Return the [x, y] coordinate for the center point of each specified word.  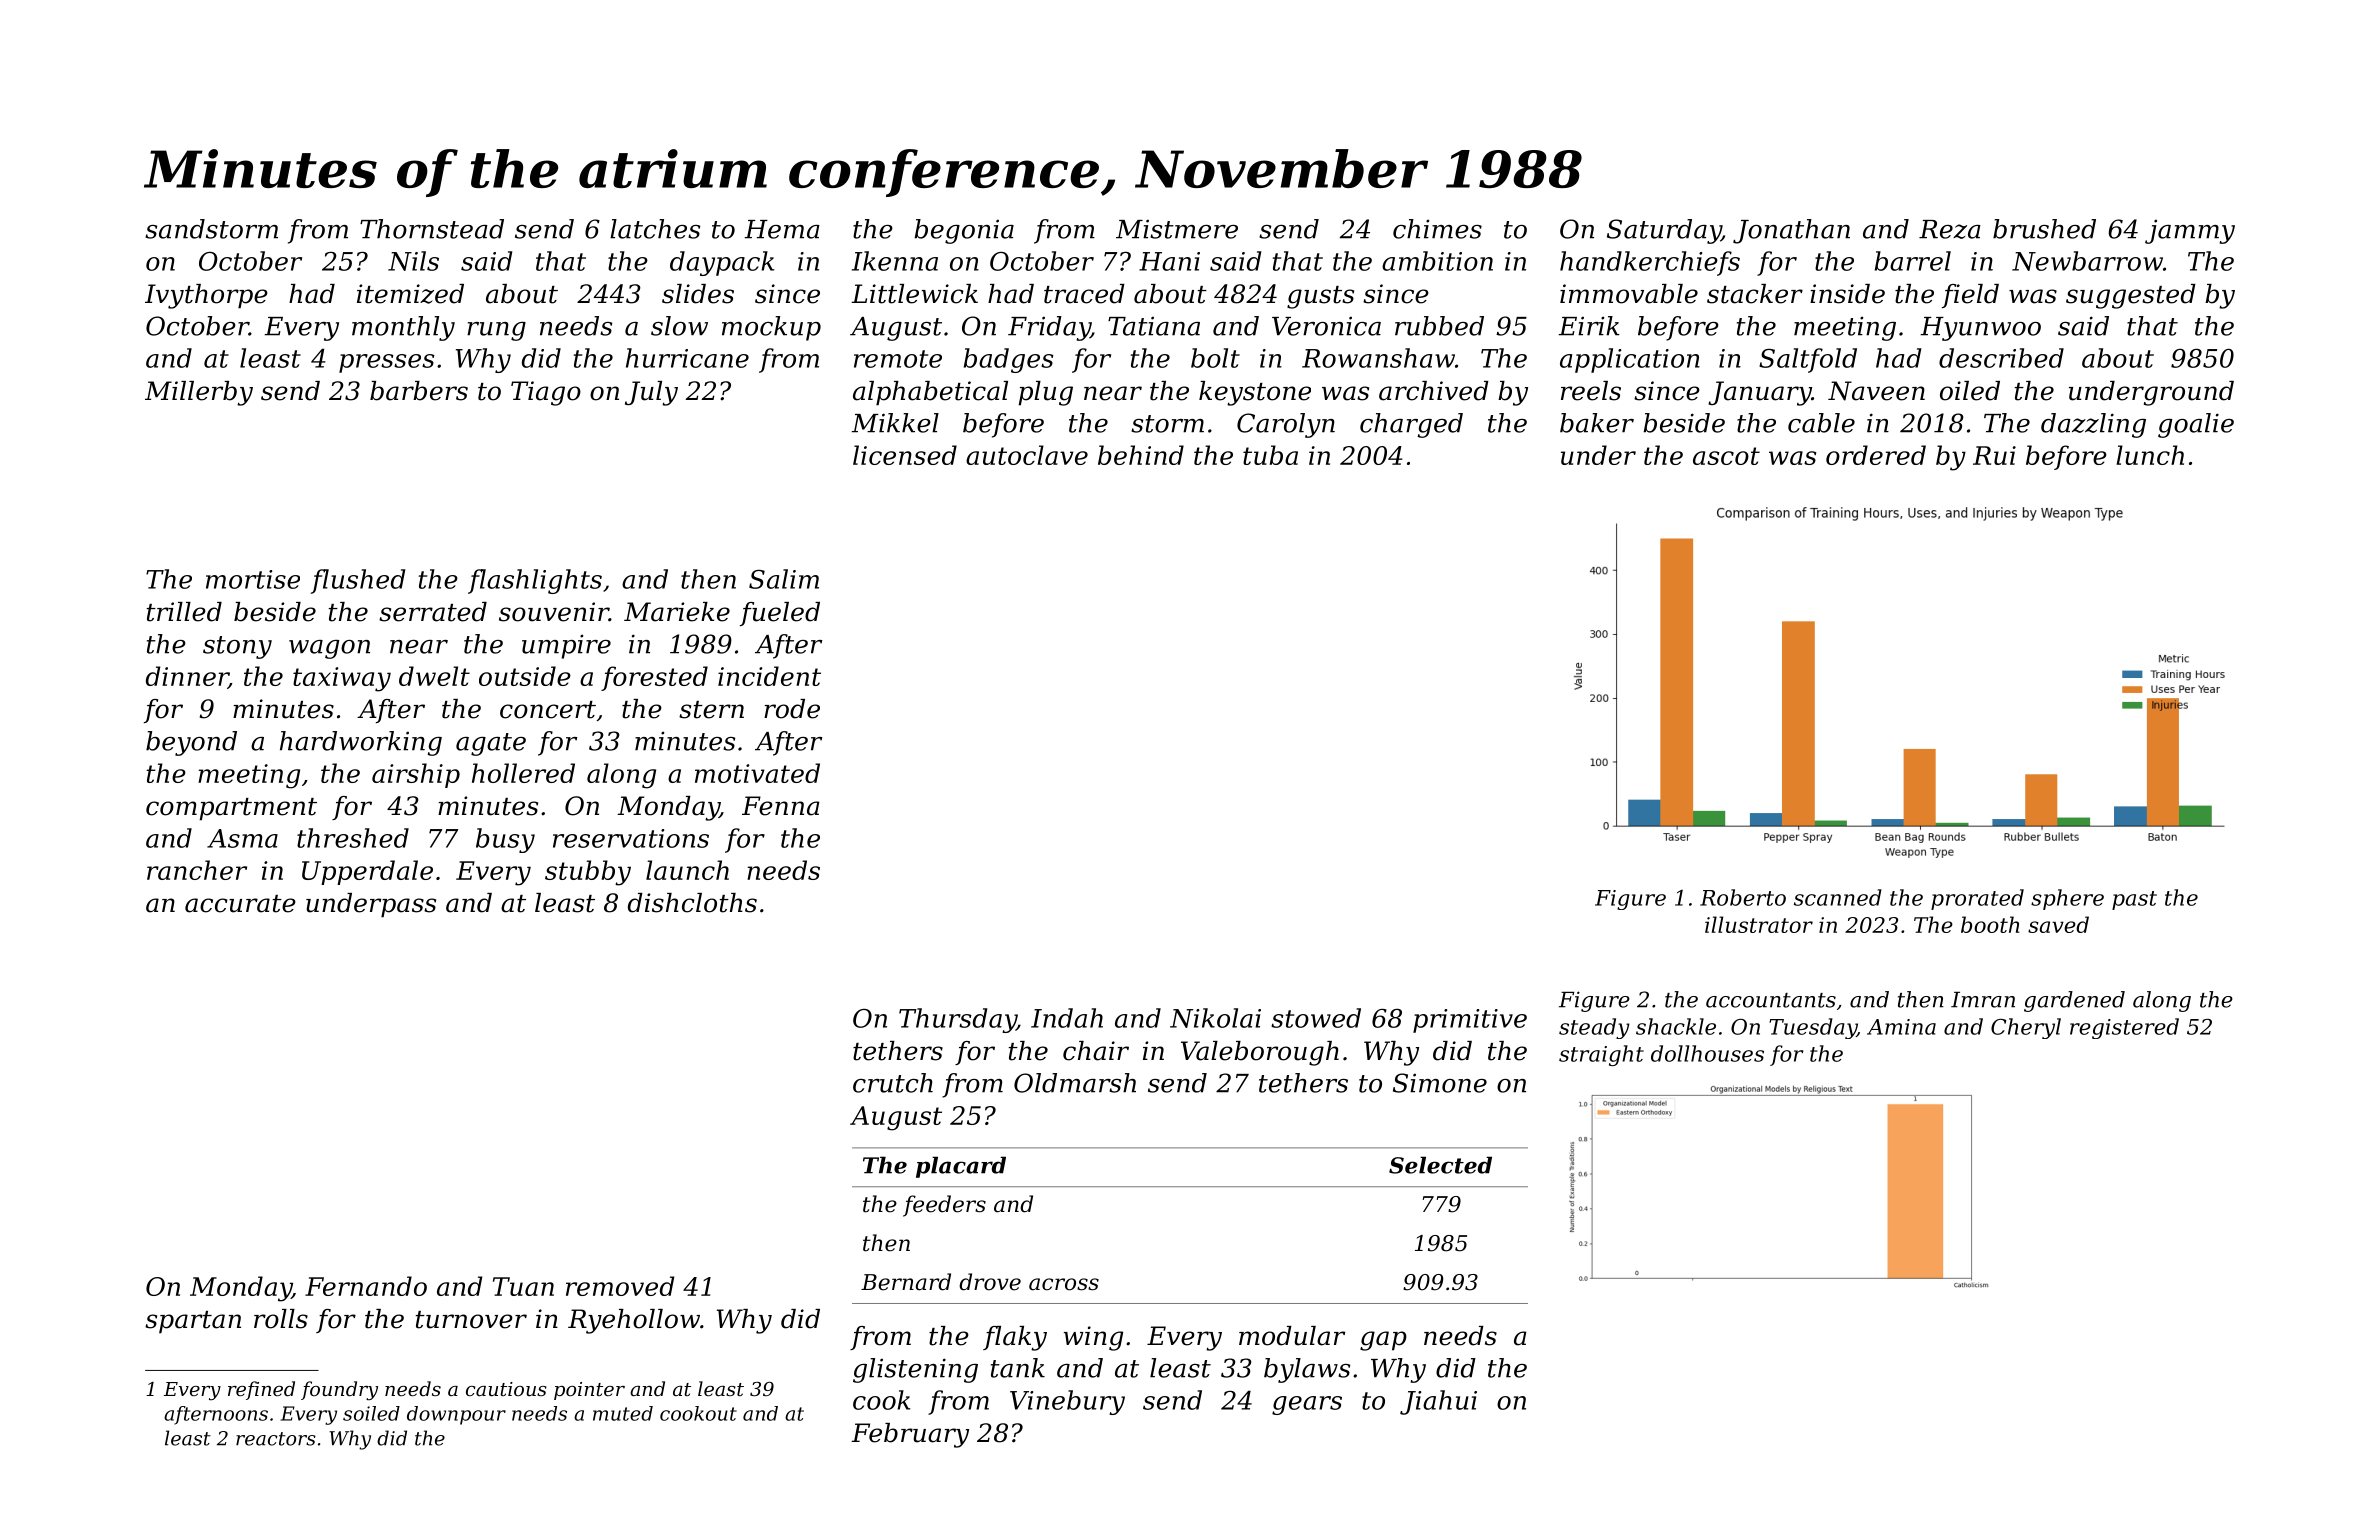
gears [1307, 1405]
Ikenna [895, 261]
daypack [722, 263]
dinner [187, 677]
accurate [240, 904]
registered [2124, 1028]
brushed [2044, 229]
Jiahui [1438, 1402]
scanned [1838, 897]
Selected [1440, 1165]
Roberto [1743, 897]
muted [623, 1413]
